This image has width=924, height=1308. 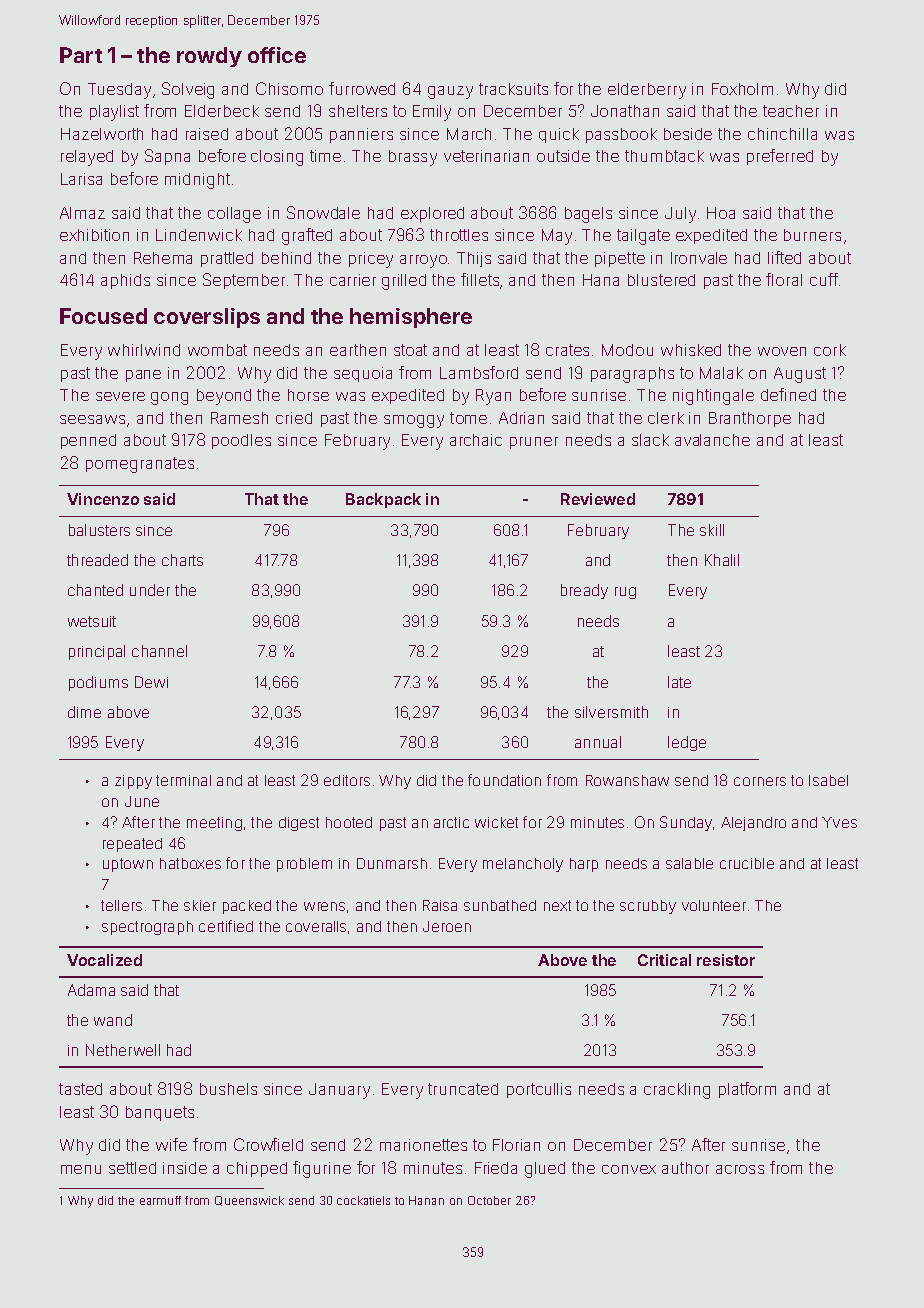 I want to click on tasted, so click(x=80, y=1089).
